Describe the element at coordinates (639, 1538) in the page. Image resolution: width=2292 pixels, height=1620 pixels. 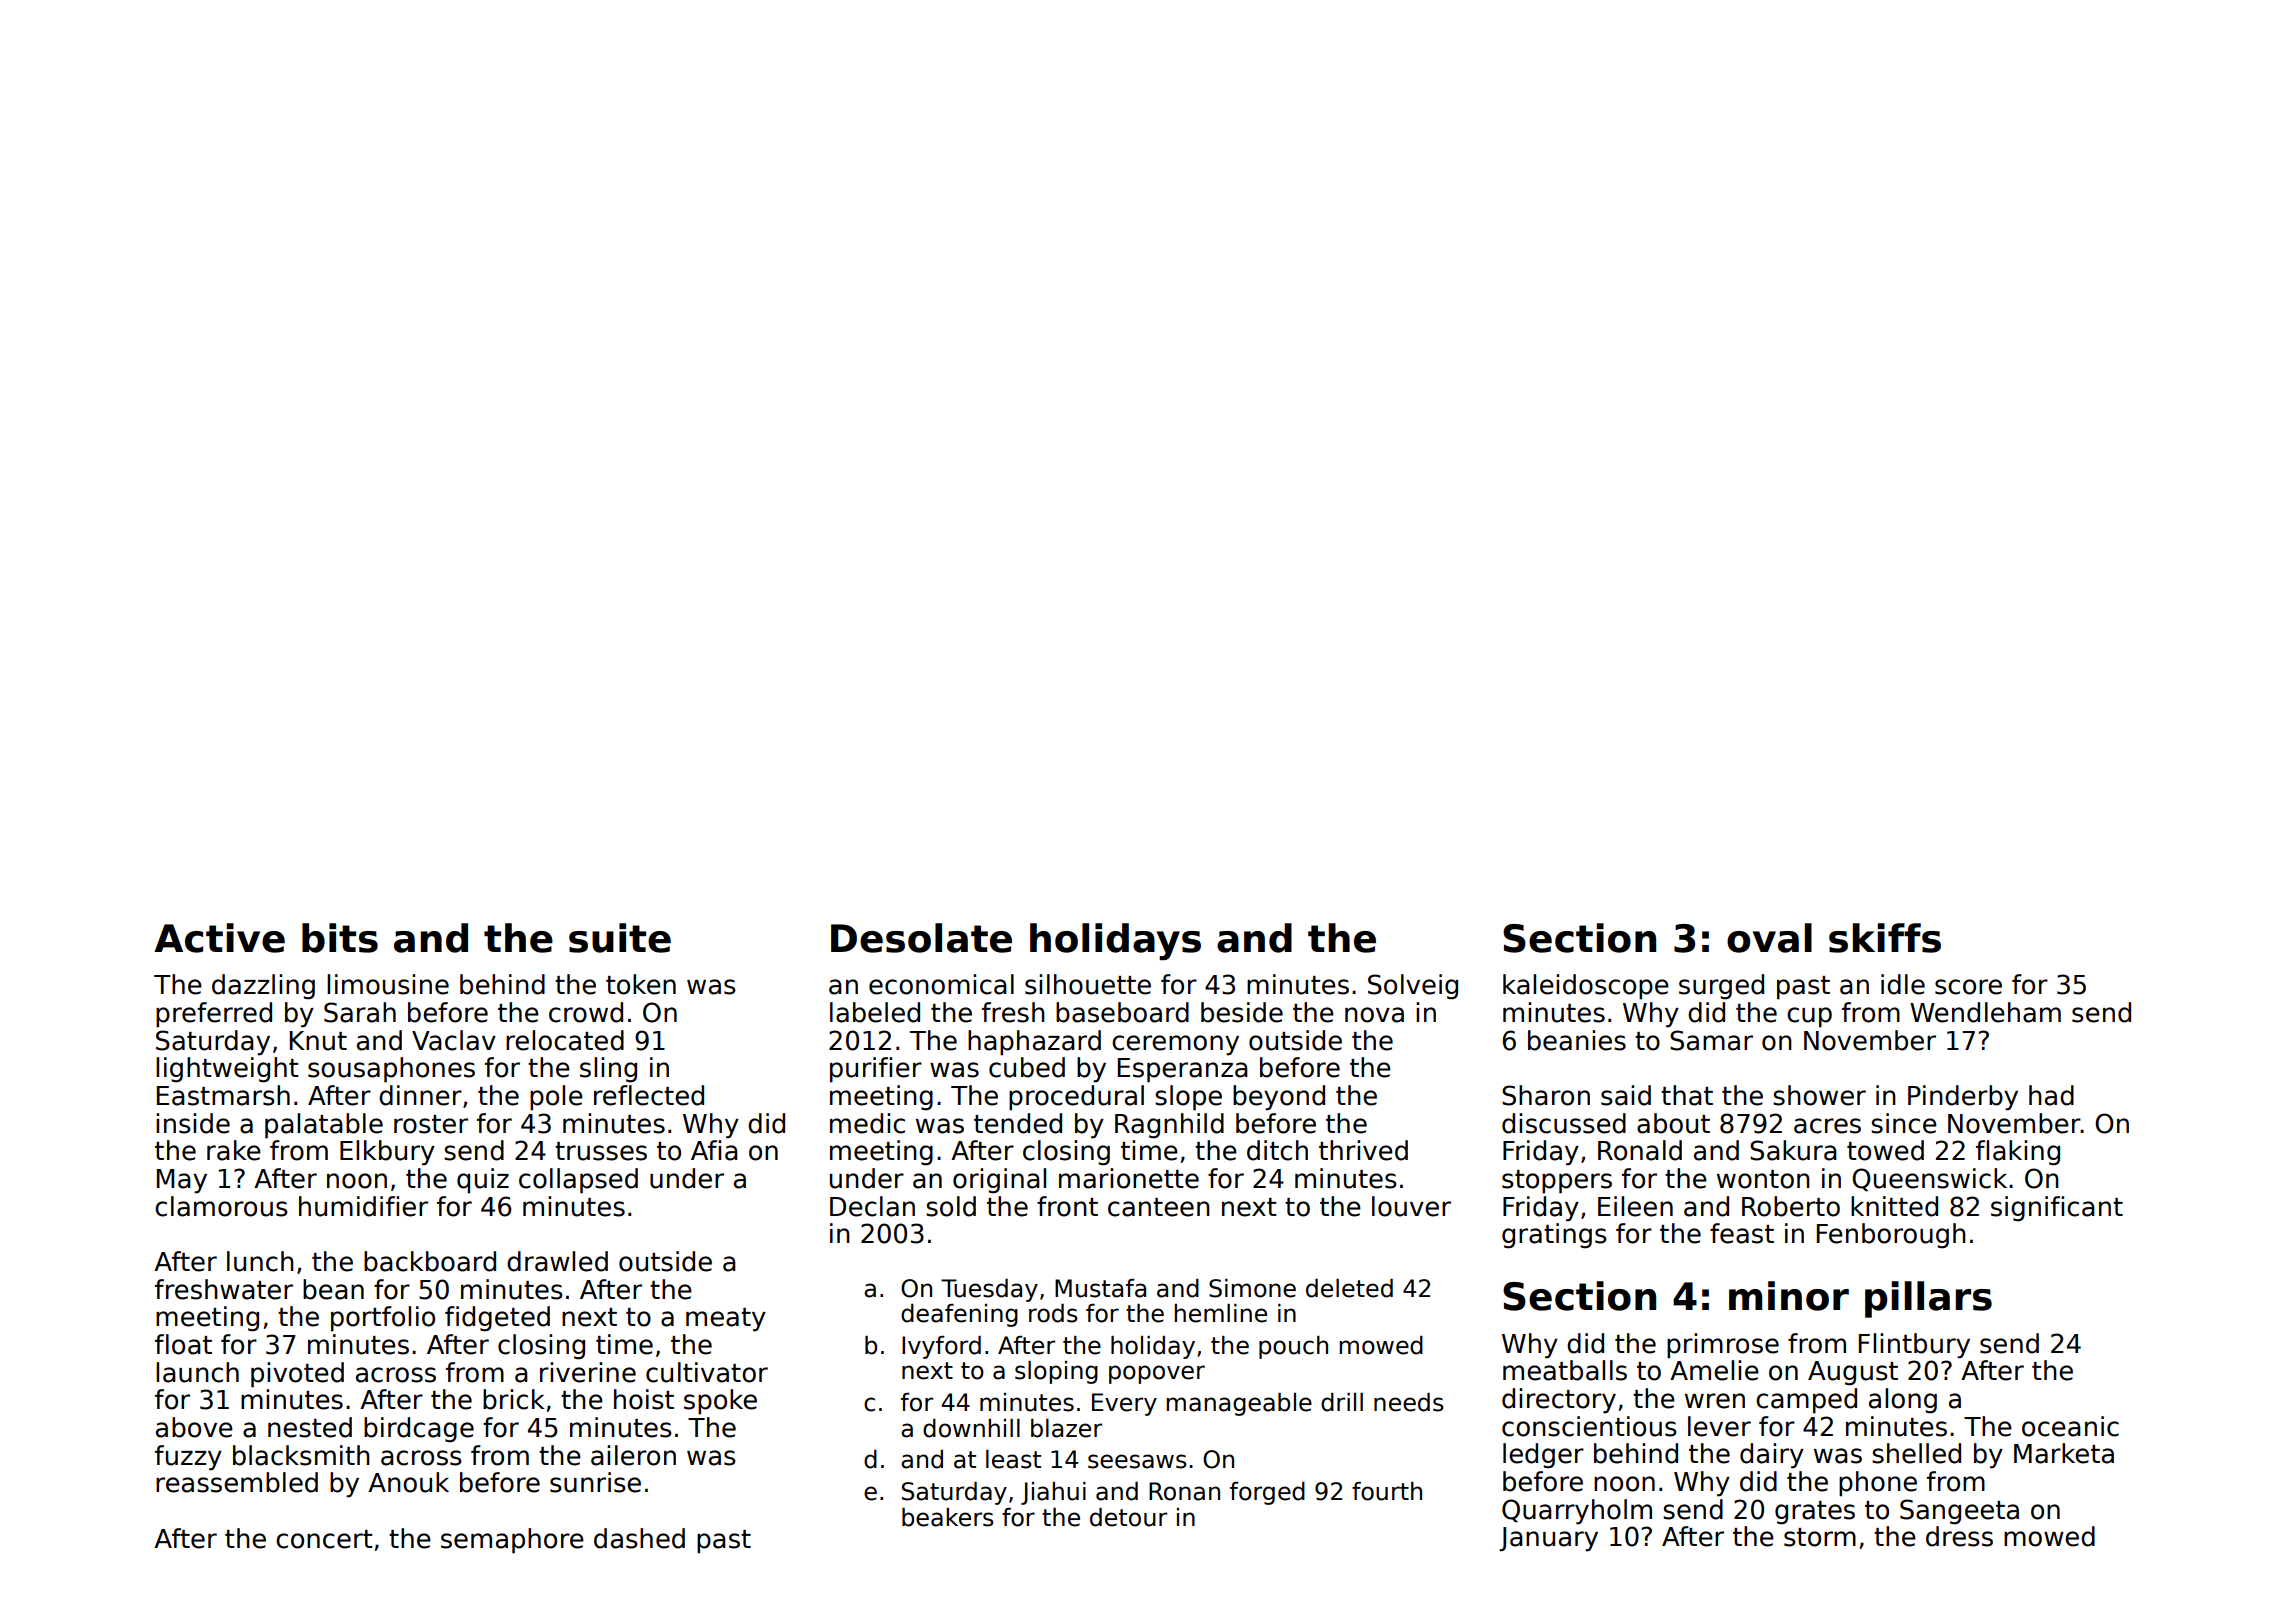
I see `dashed` at that location.
